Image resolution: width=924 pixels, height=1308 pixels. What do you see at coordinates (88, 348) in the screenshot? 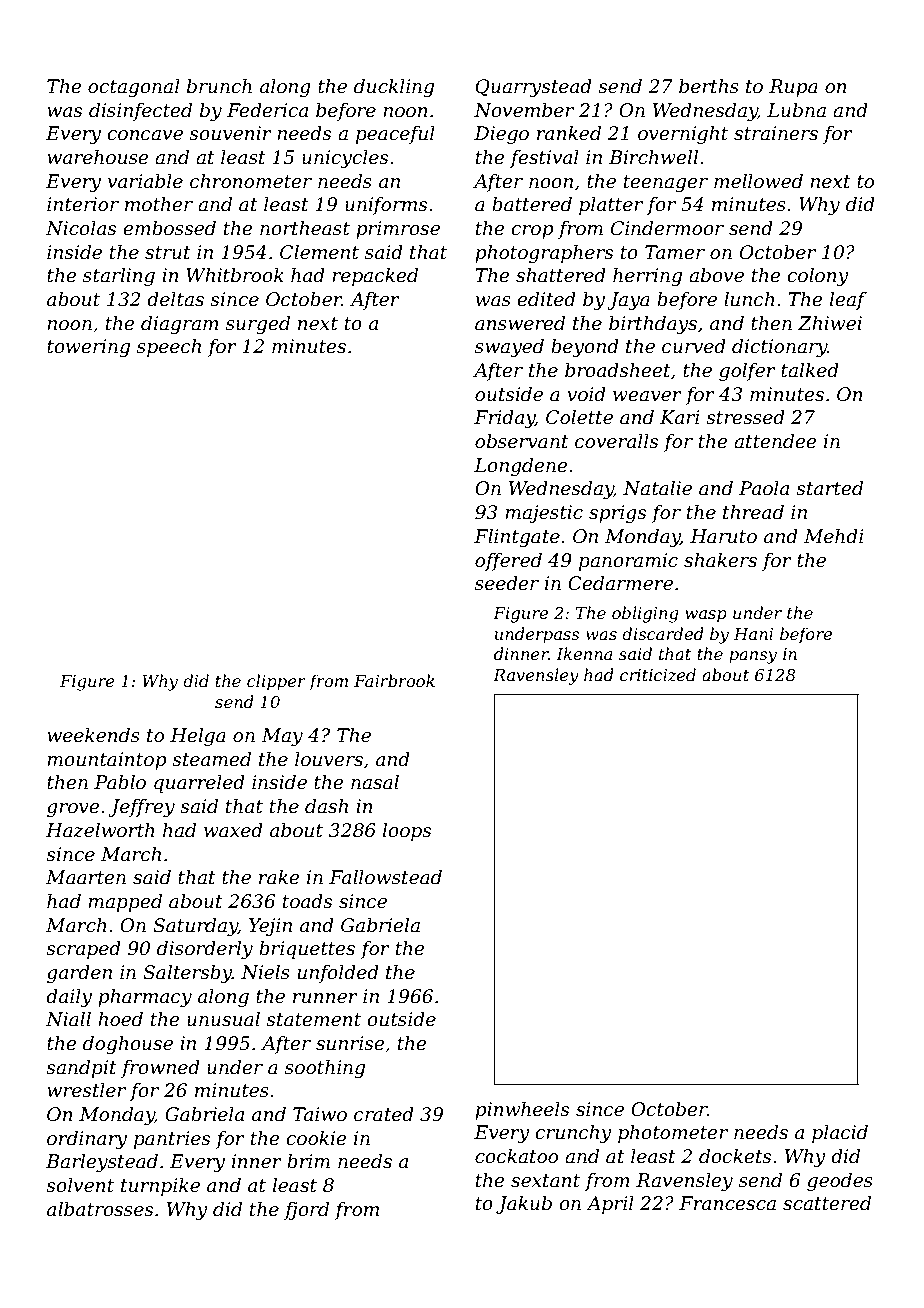
I see `towering` at bounding box center [88, 348].
